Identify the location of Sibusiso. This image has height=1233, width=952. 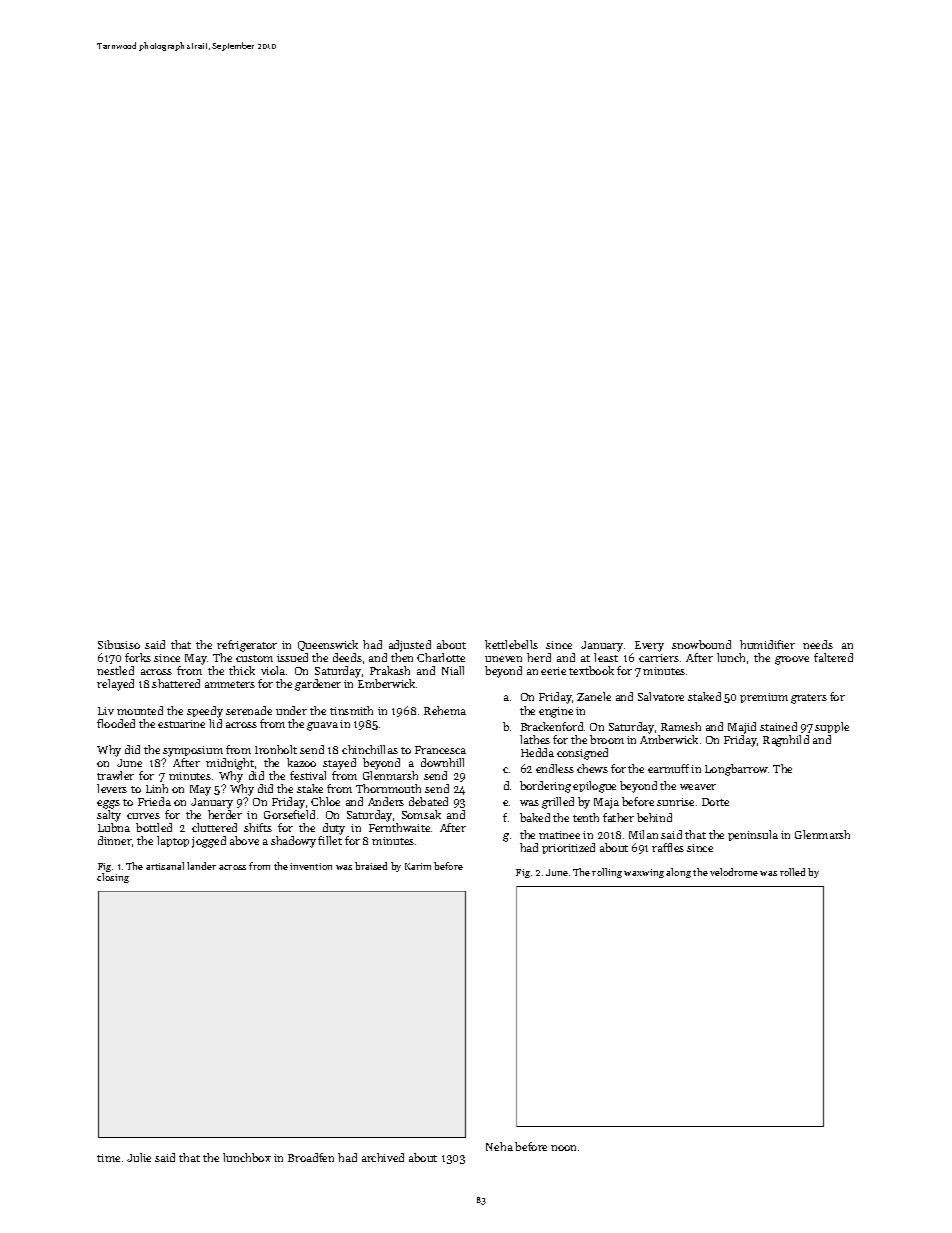
(119, 644).
